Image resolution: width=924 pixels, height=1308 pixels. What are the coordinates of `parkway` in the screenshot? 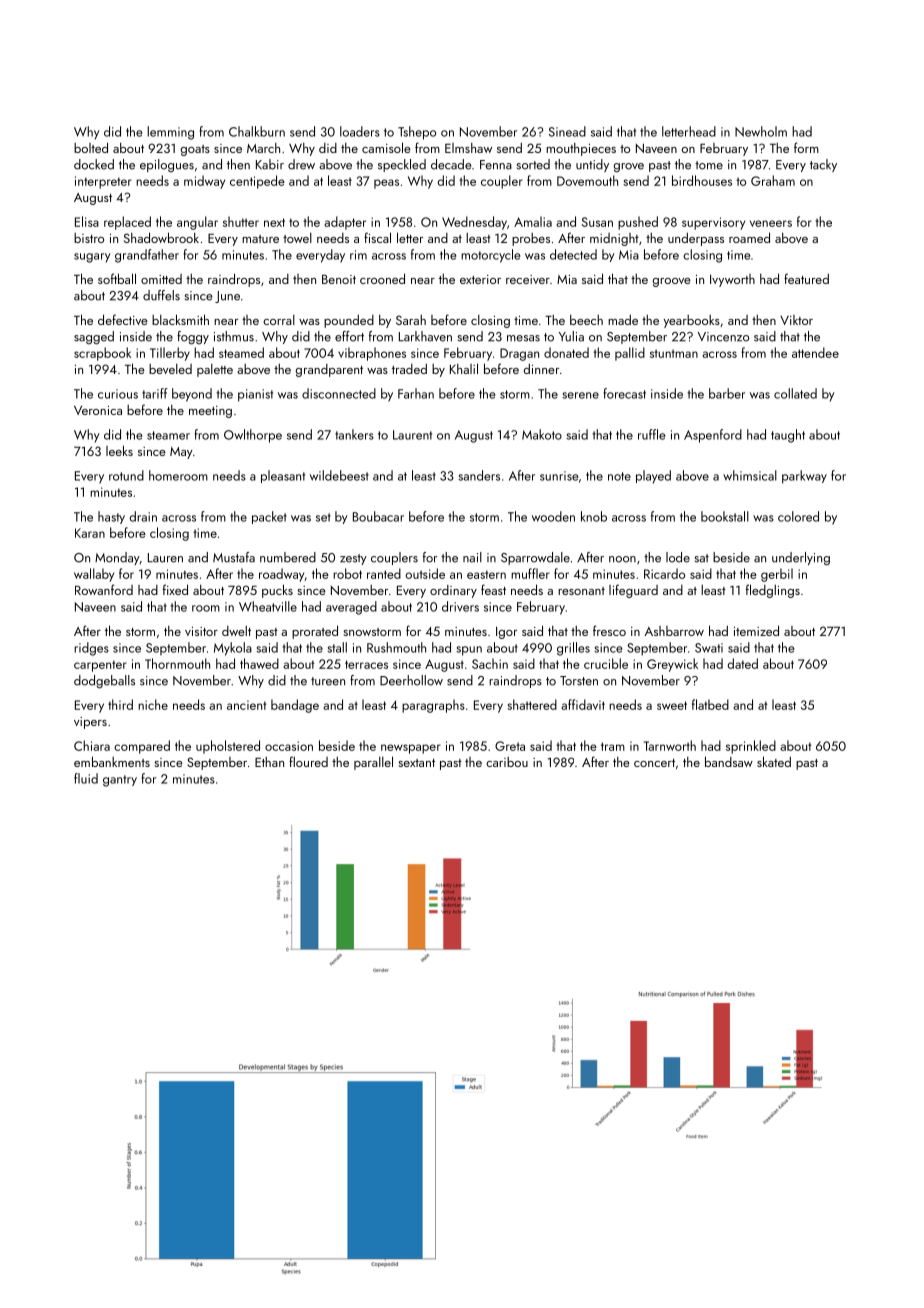 It's located at (804, 477).
